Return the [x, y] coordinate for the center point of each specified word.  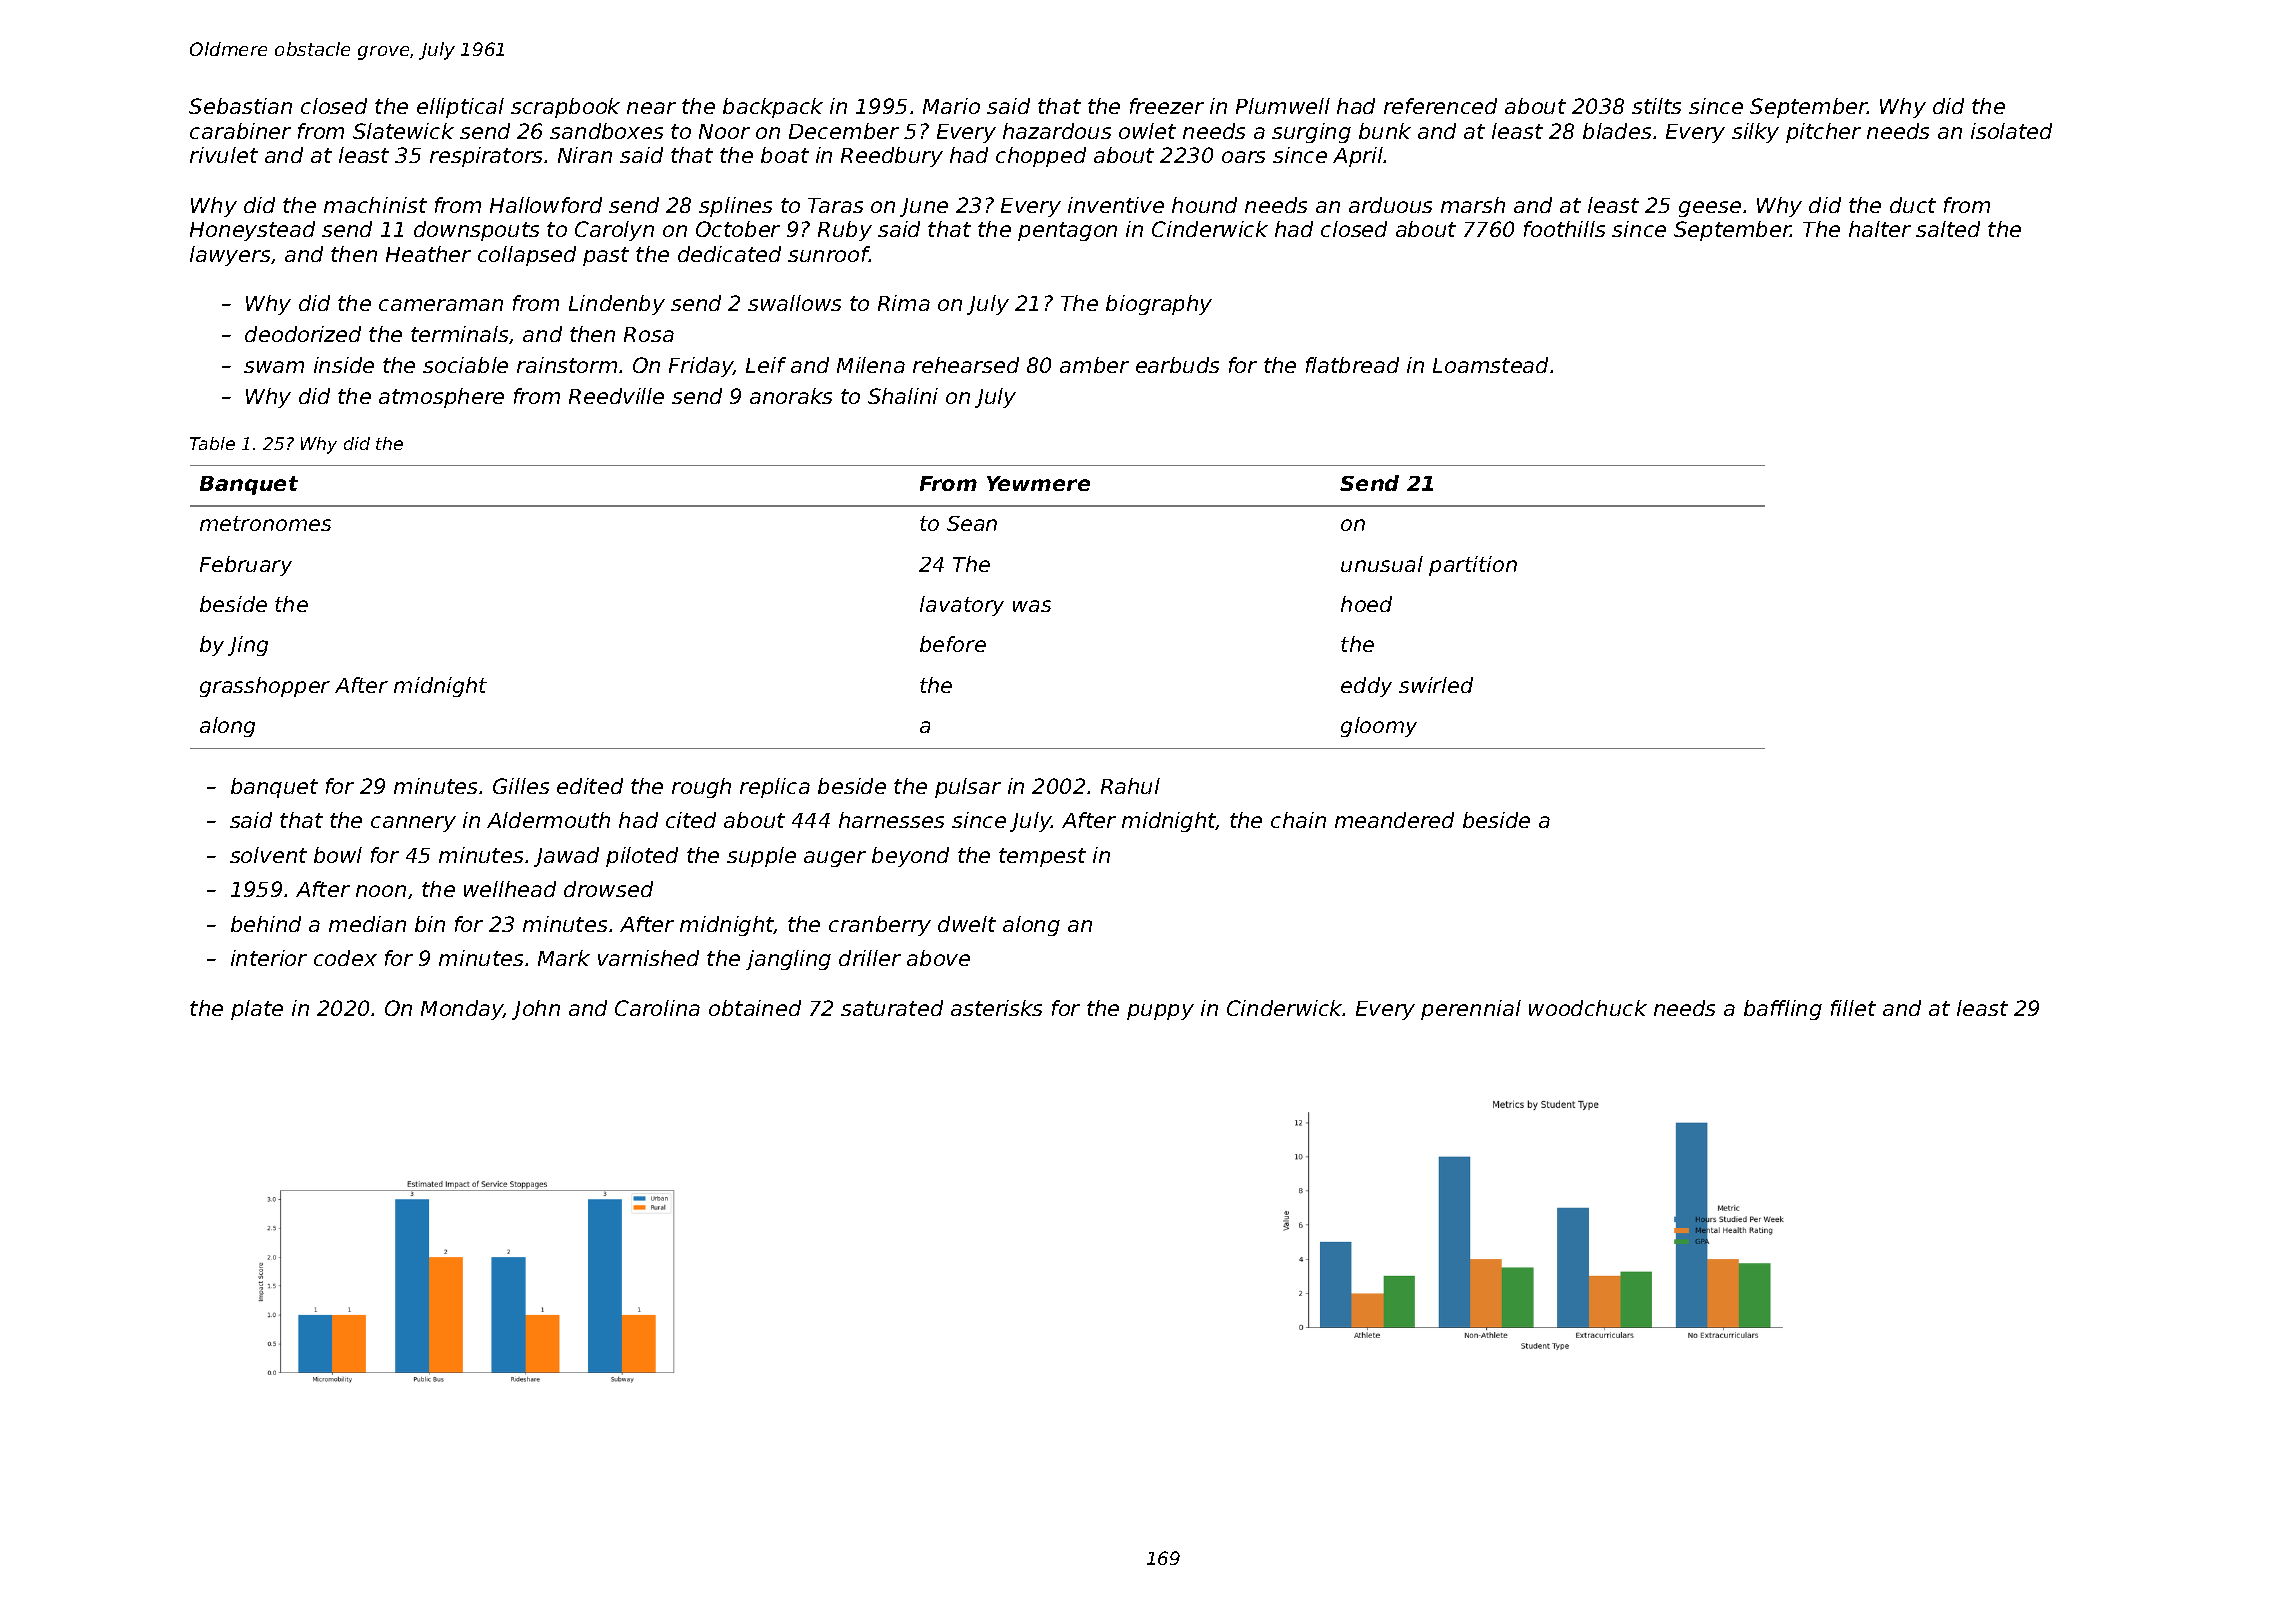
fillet [1853, 1008]
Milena [871, 365]
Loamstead [1490, 365]
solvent [268, 855]
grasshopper [265, 687]
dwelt [967, 924]
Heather [428, 254]
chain [1298, 820]
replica [775, 788]
